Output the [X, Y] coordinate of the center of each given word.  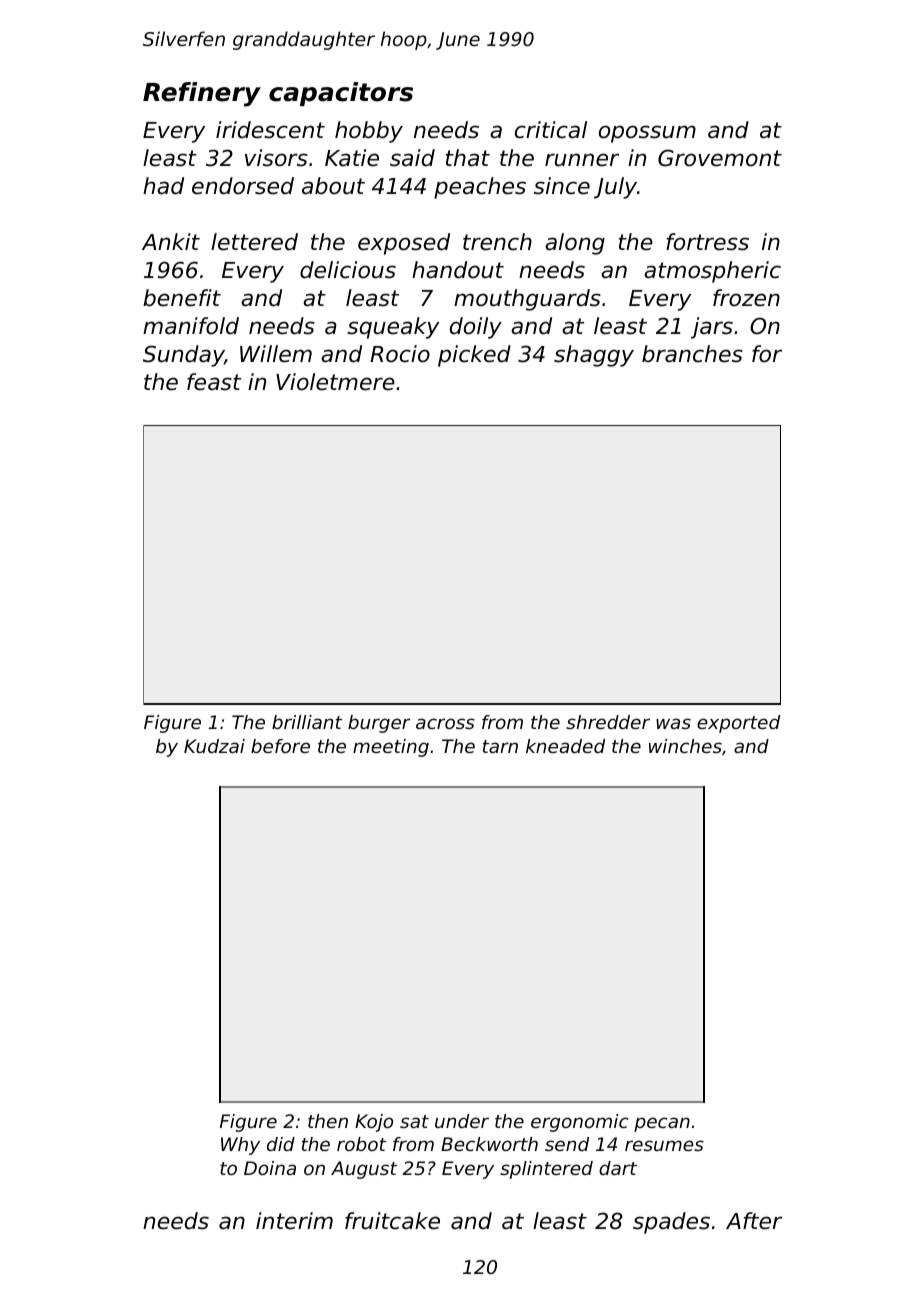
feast [214, 382]
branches [692, 354]
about [333, 186]
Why [240, 1146]
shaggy [594, 356]
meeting [391, 748]
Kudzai [214, 746]
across [445, 723]
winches [685, 746]
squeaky [393, 328]
